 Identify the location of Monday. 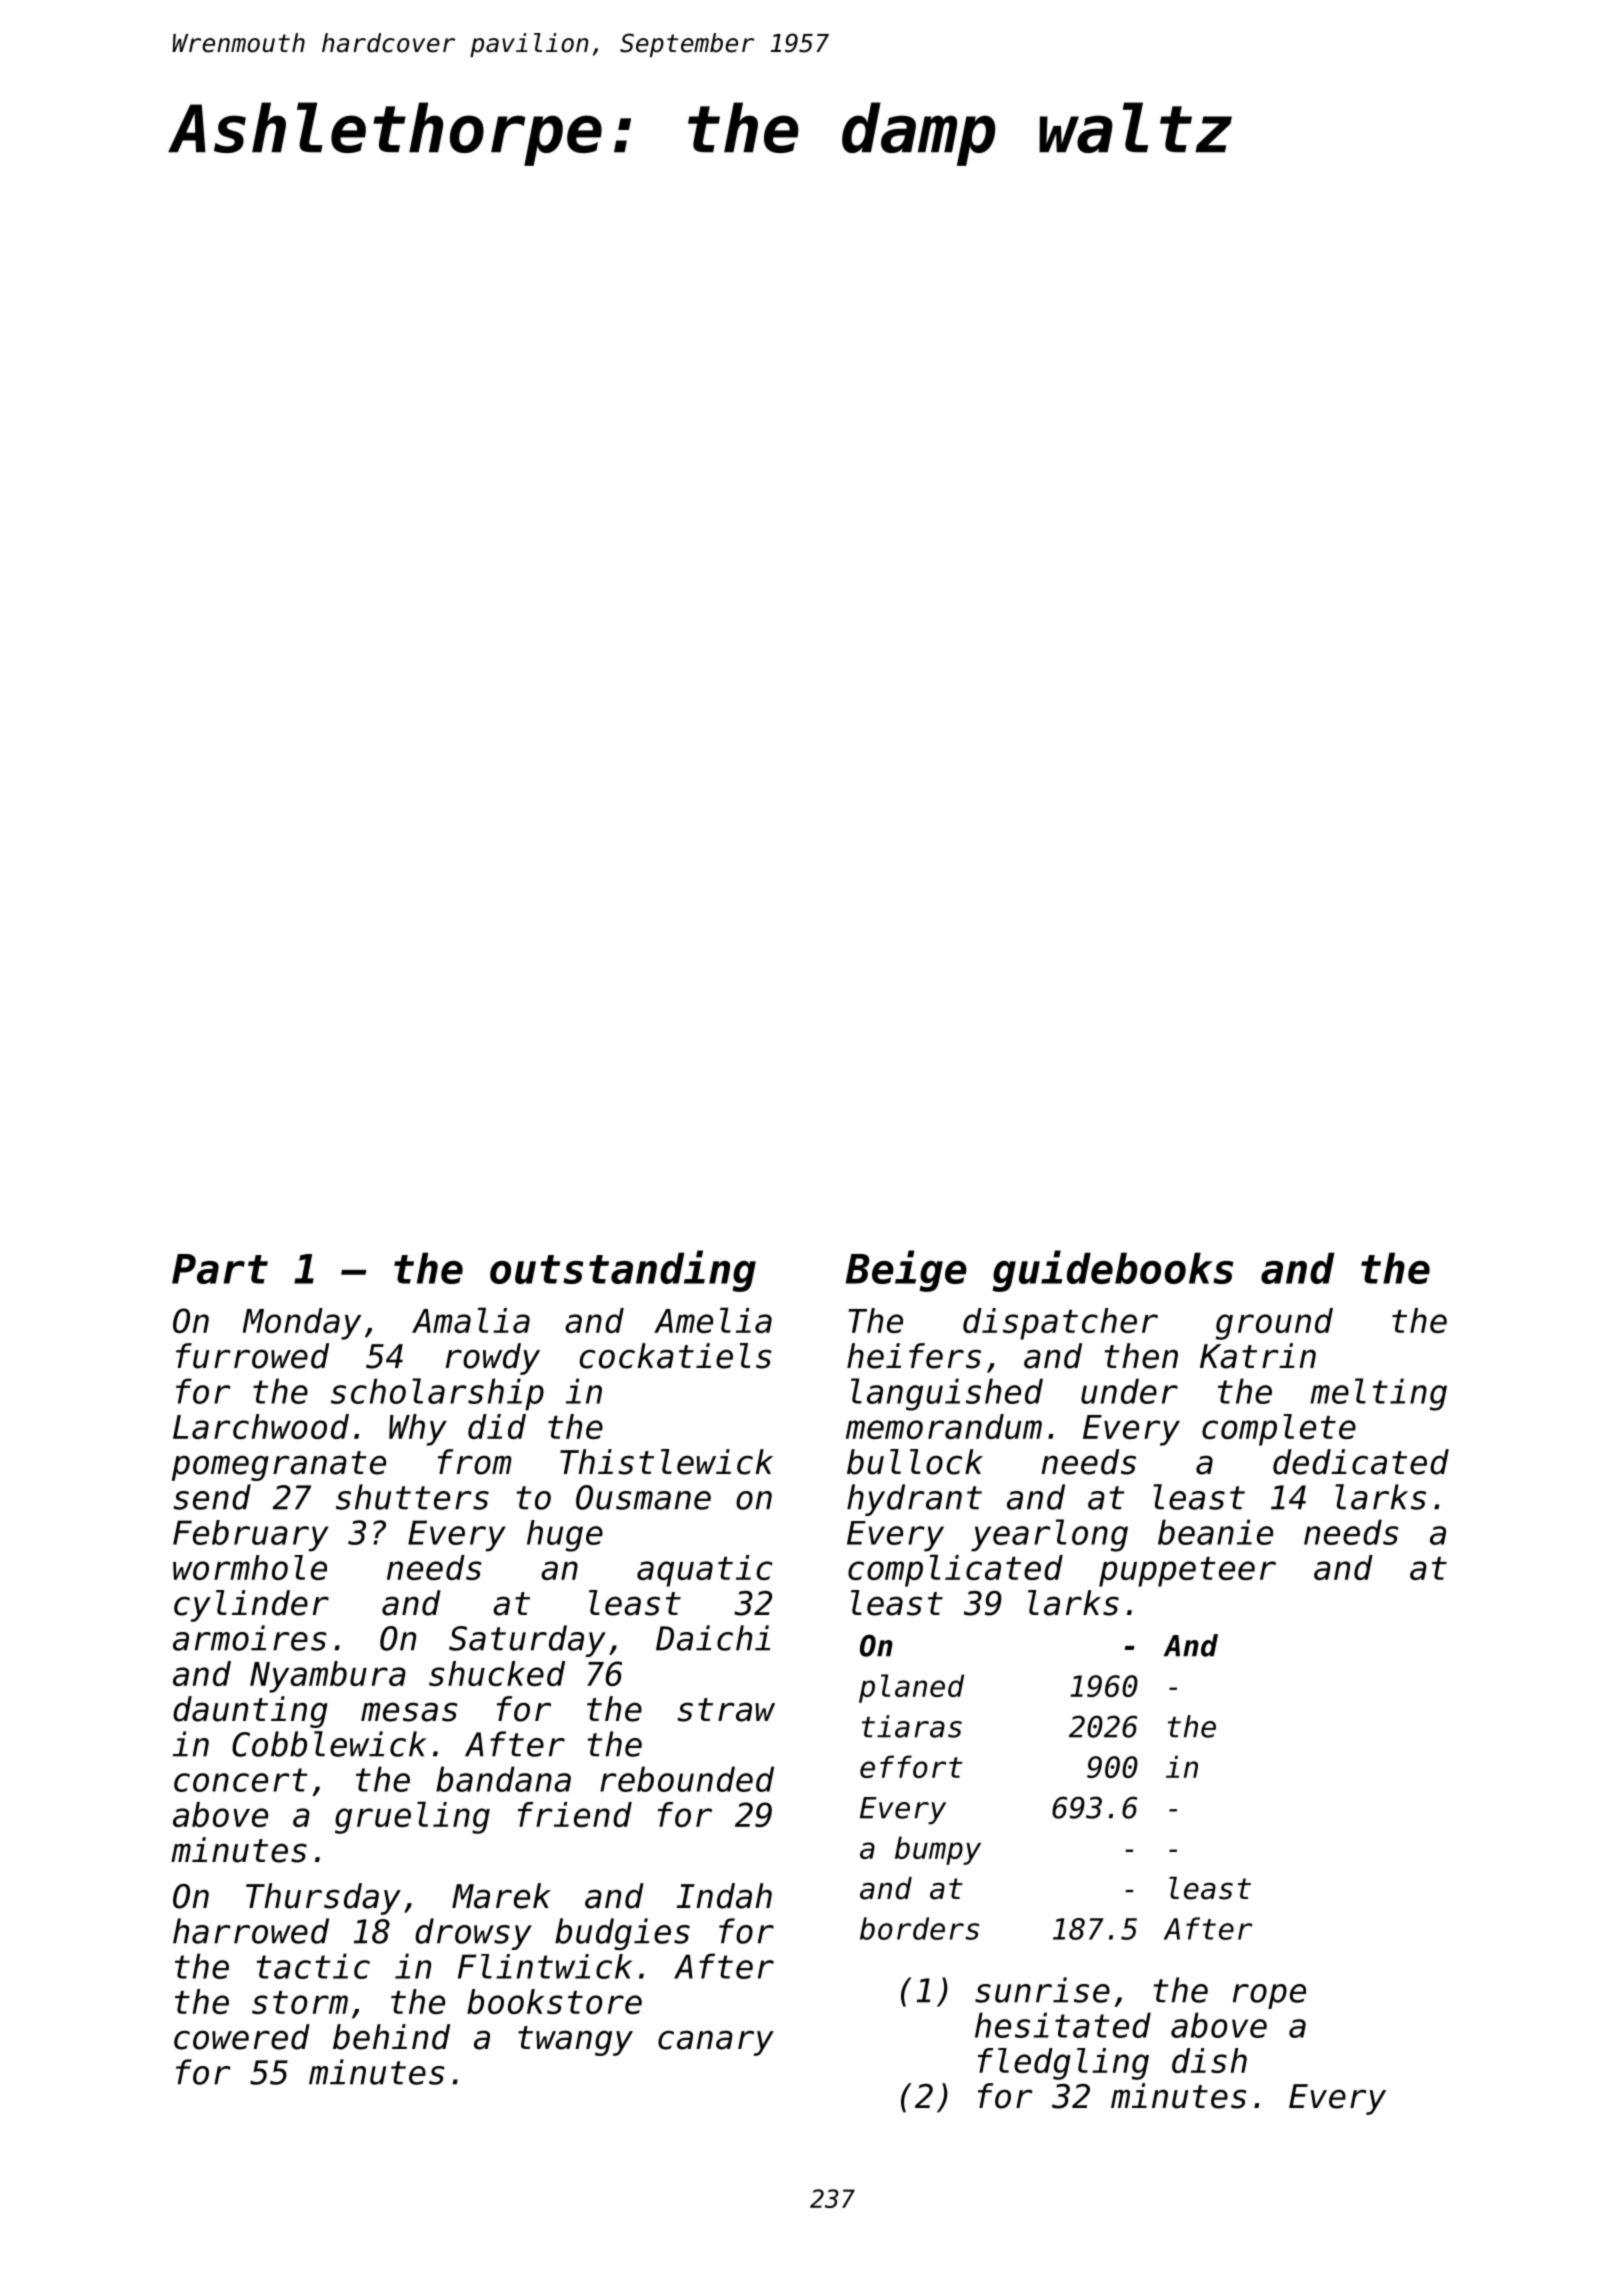
(302, 1324).
